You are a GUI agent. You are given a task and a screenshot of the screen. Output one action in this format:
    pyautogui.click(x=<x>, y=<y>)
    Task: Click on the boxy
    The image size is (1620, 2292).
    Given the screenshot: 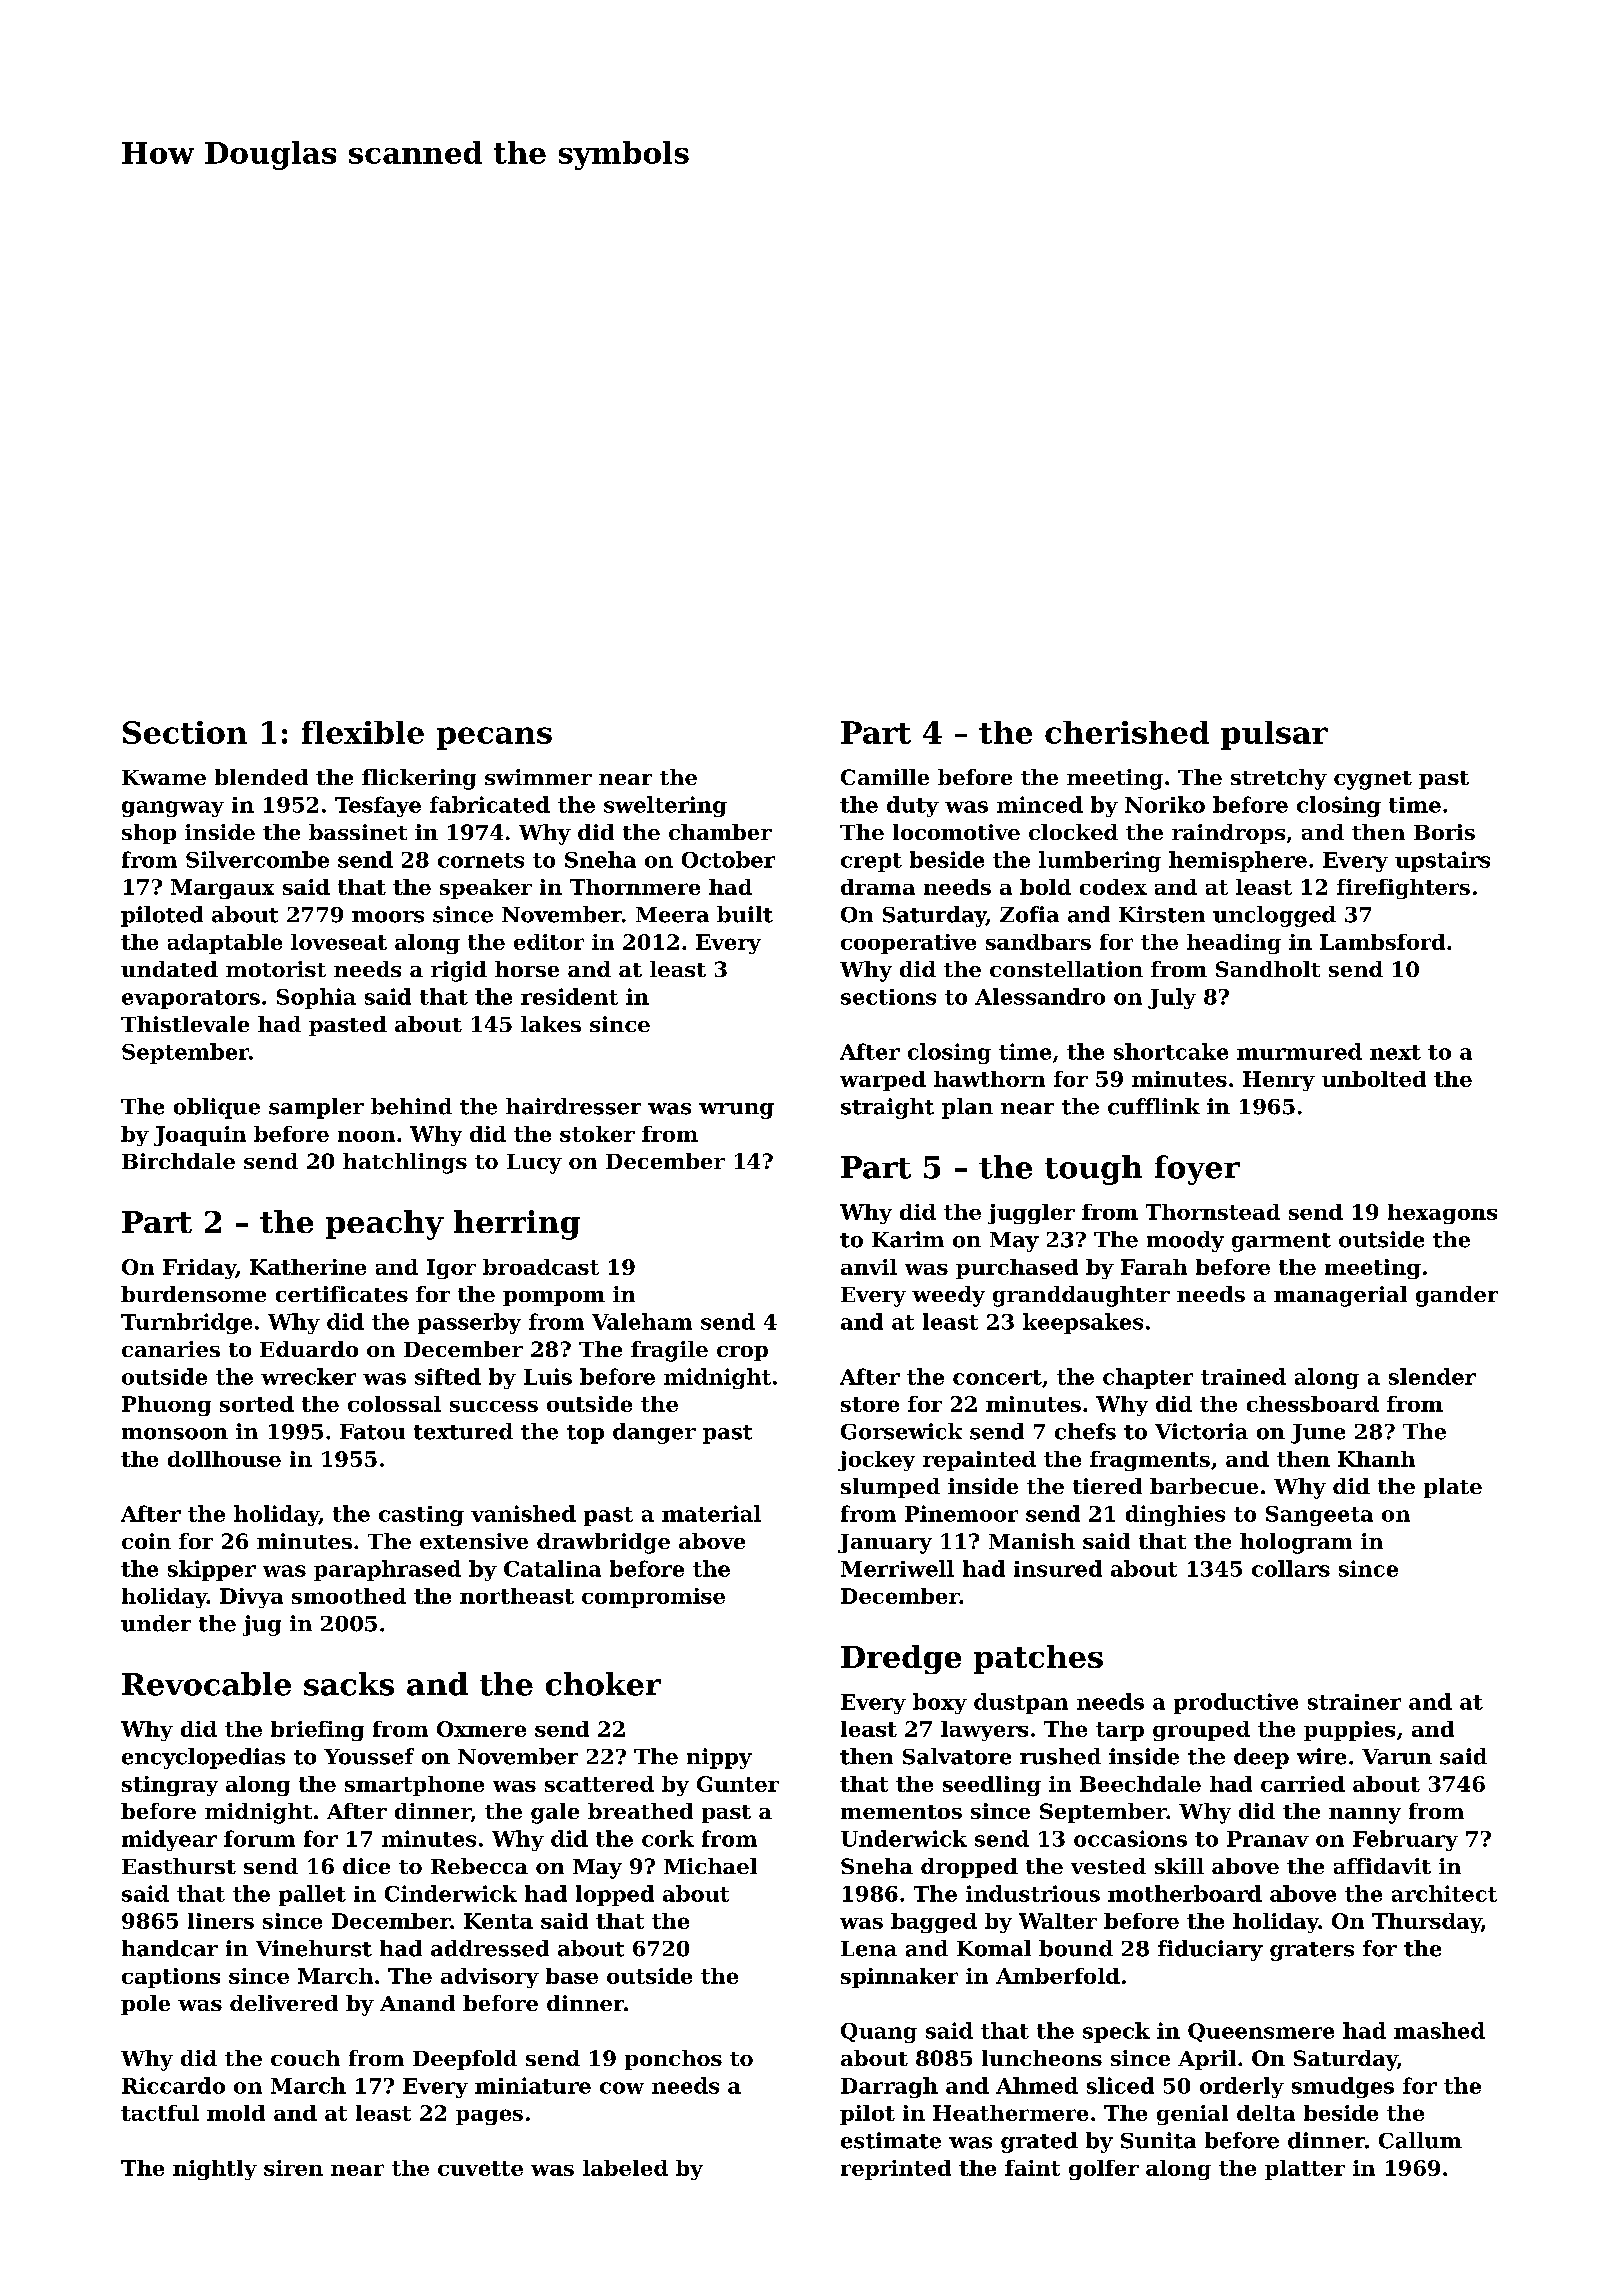 What is the action you would take?
    pyautogui.click(x=940, y=1703)
